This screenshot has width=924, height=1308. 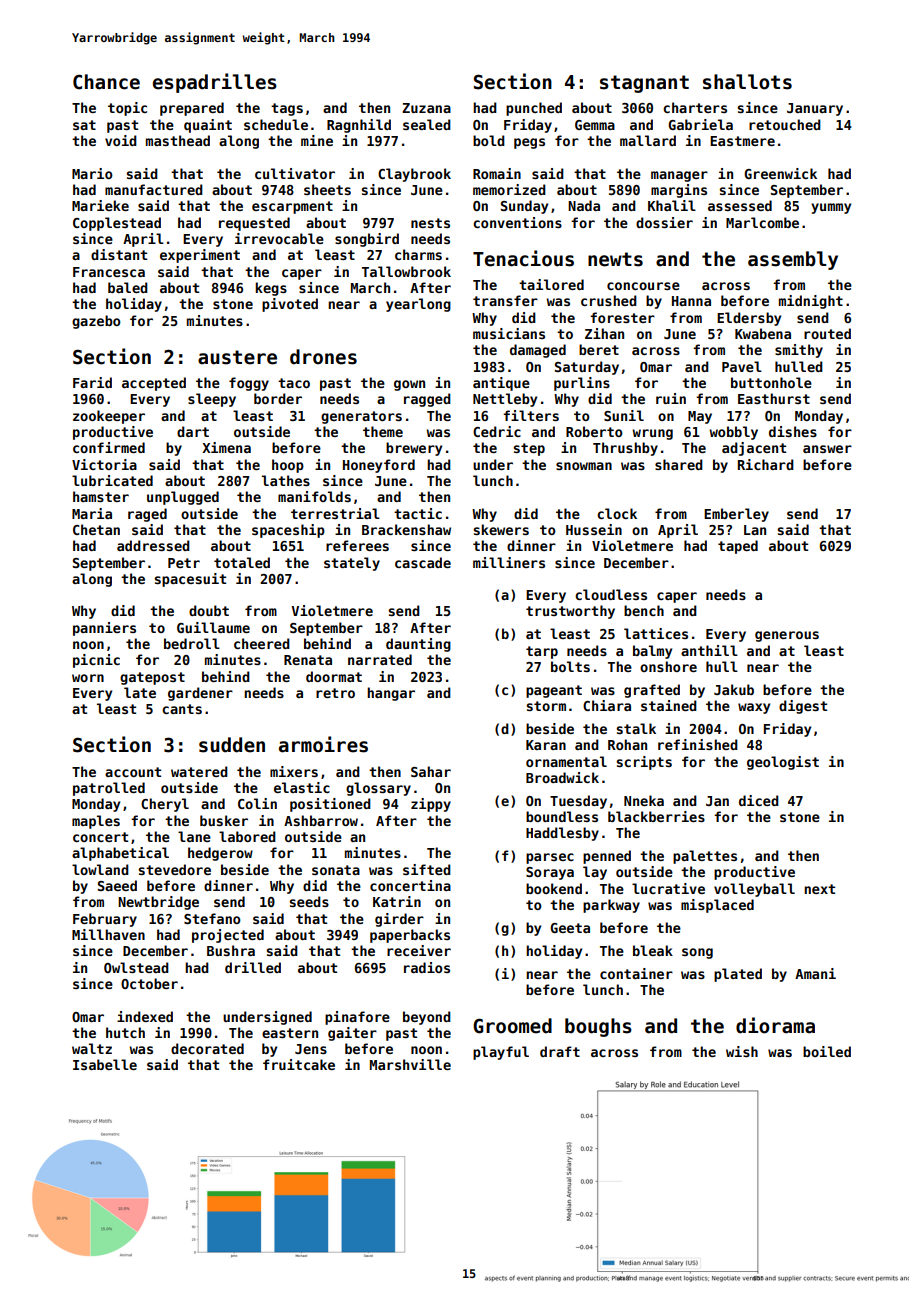 I want to click on alphabetical, so click(x=120, y=854).
